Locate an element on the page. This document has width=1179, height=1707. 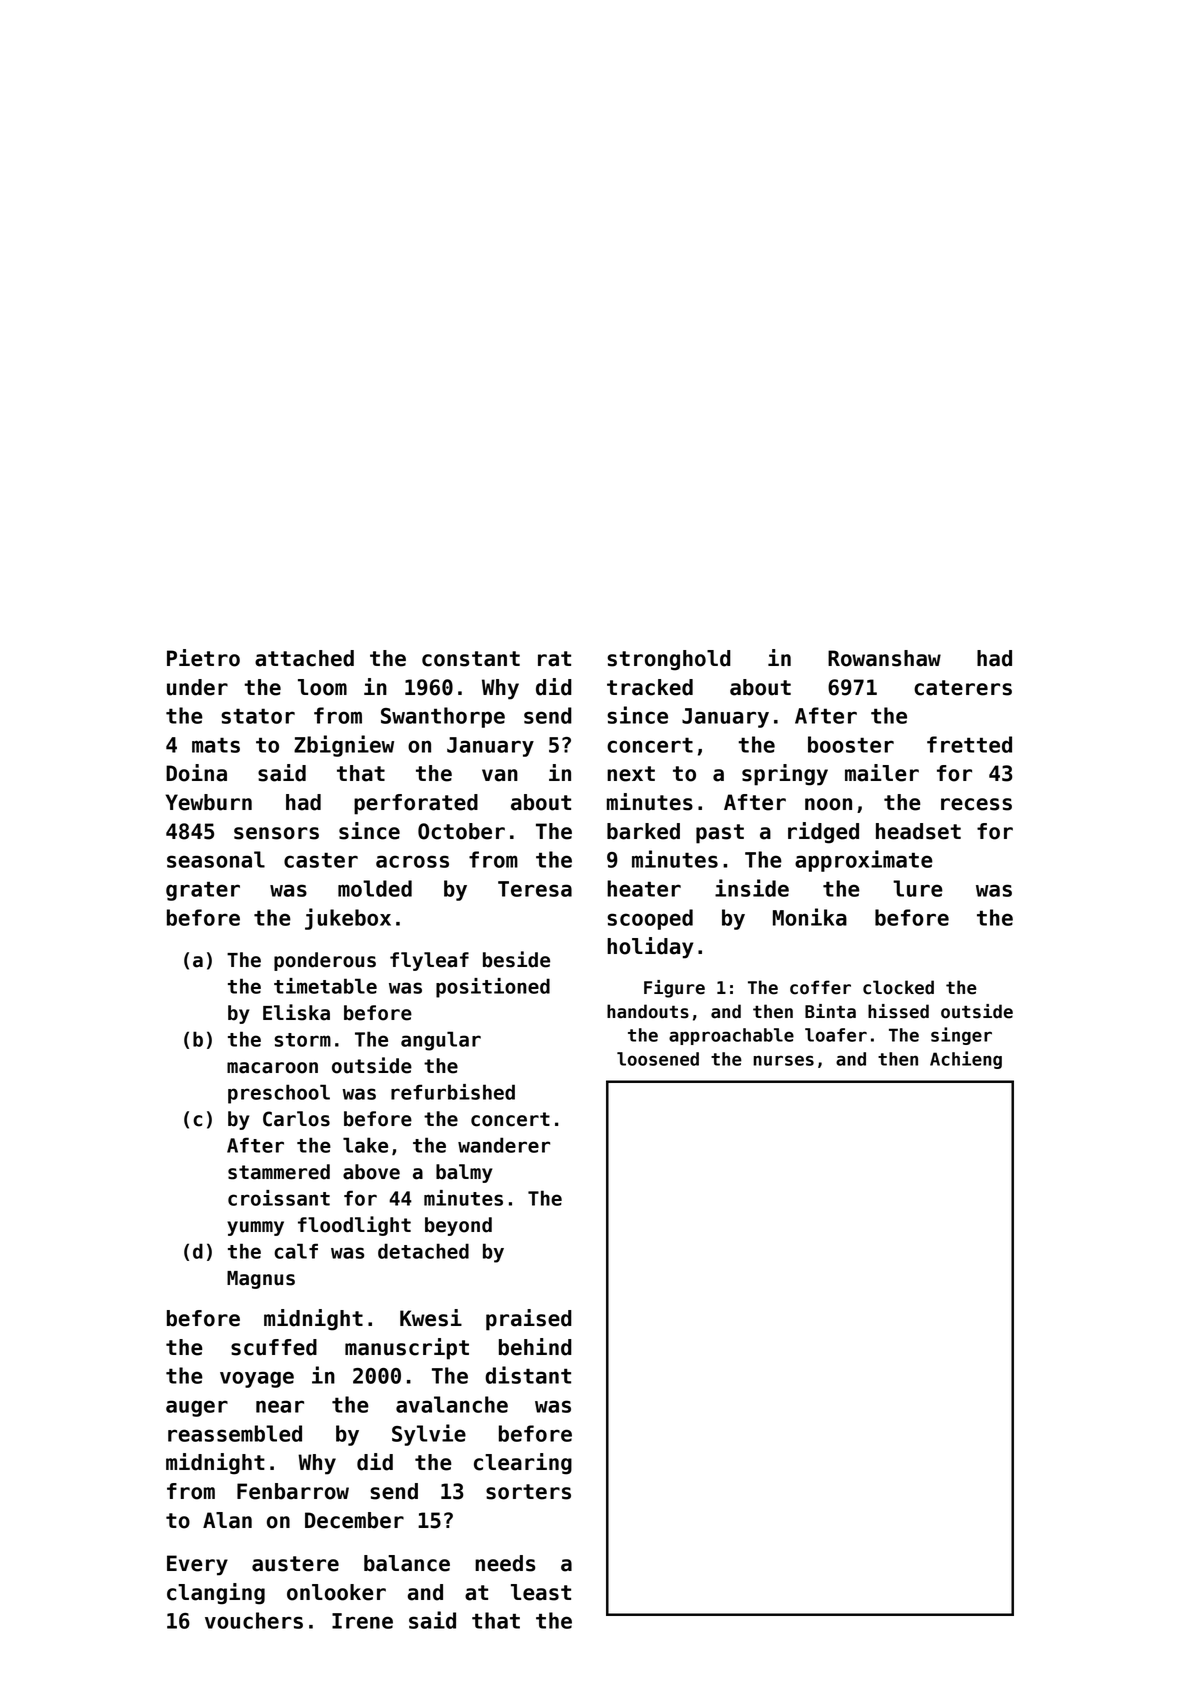
singer is located at coordinates (961, 1036).
